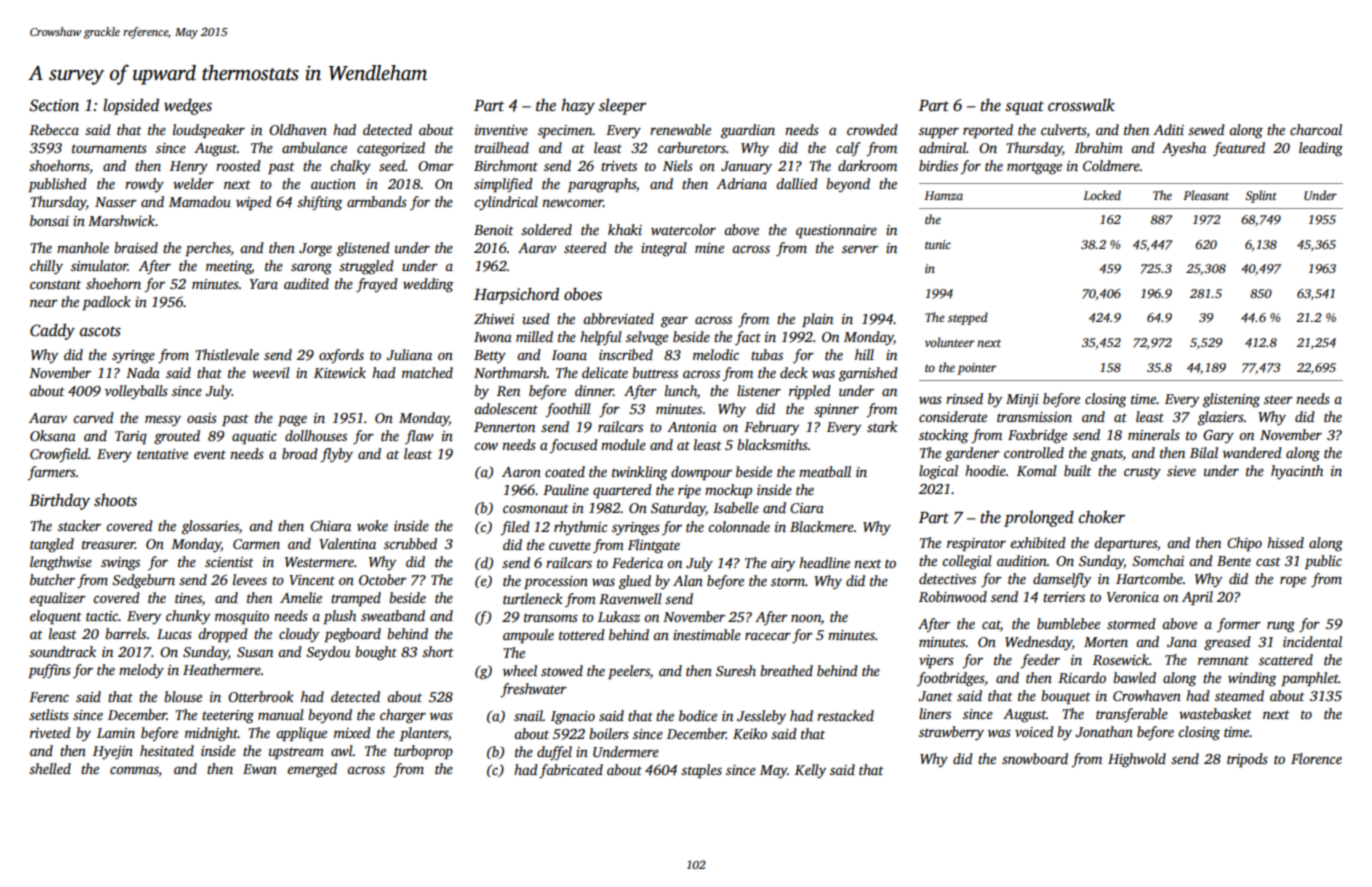  Describe the element at coordinates (825, 471) in the screenshot. I see `meatball` at that location.
